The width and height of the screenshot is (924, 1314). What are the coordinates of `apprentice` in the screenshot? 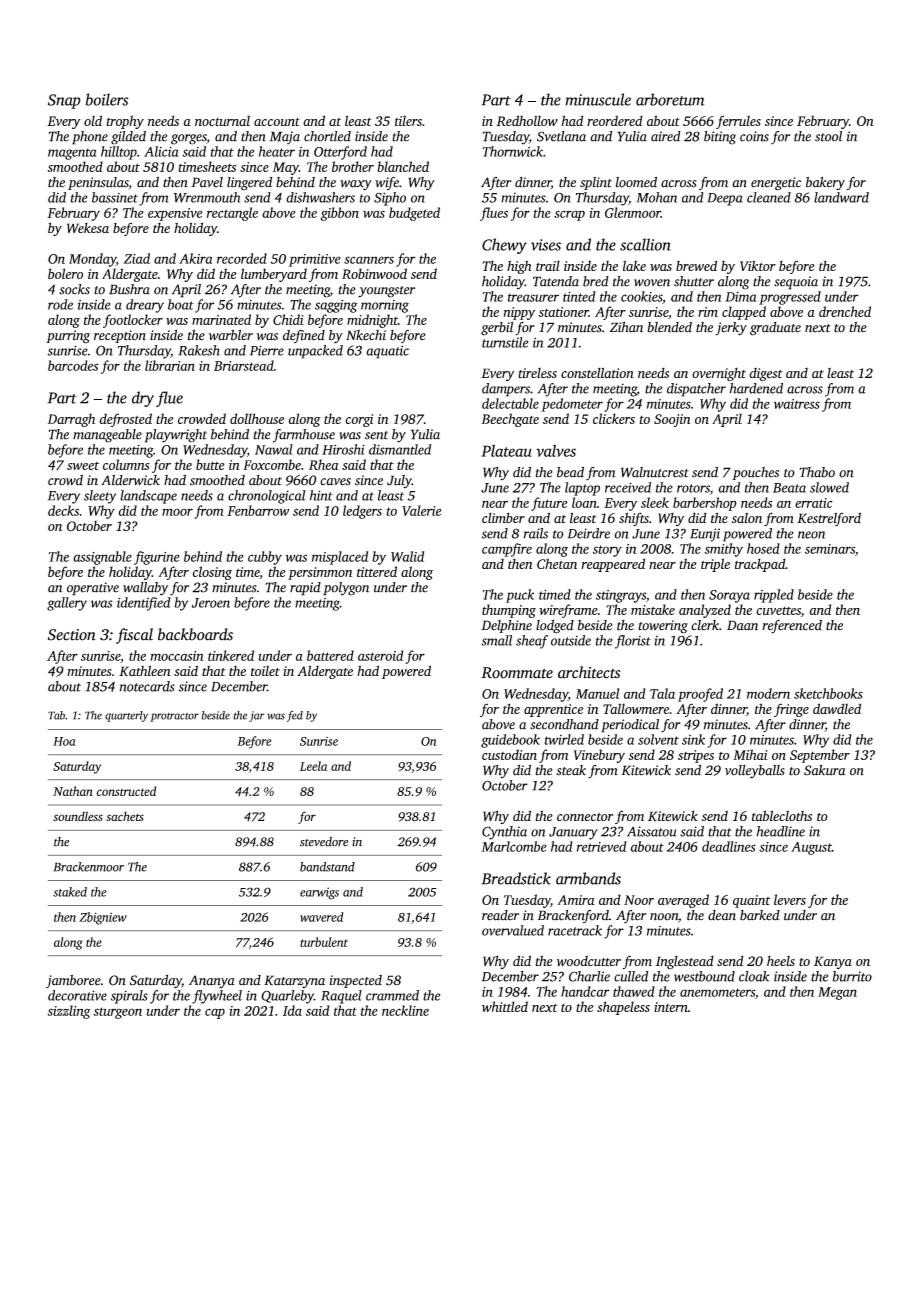 It's located at (553, 710).
